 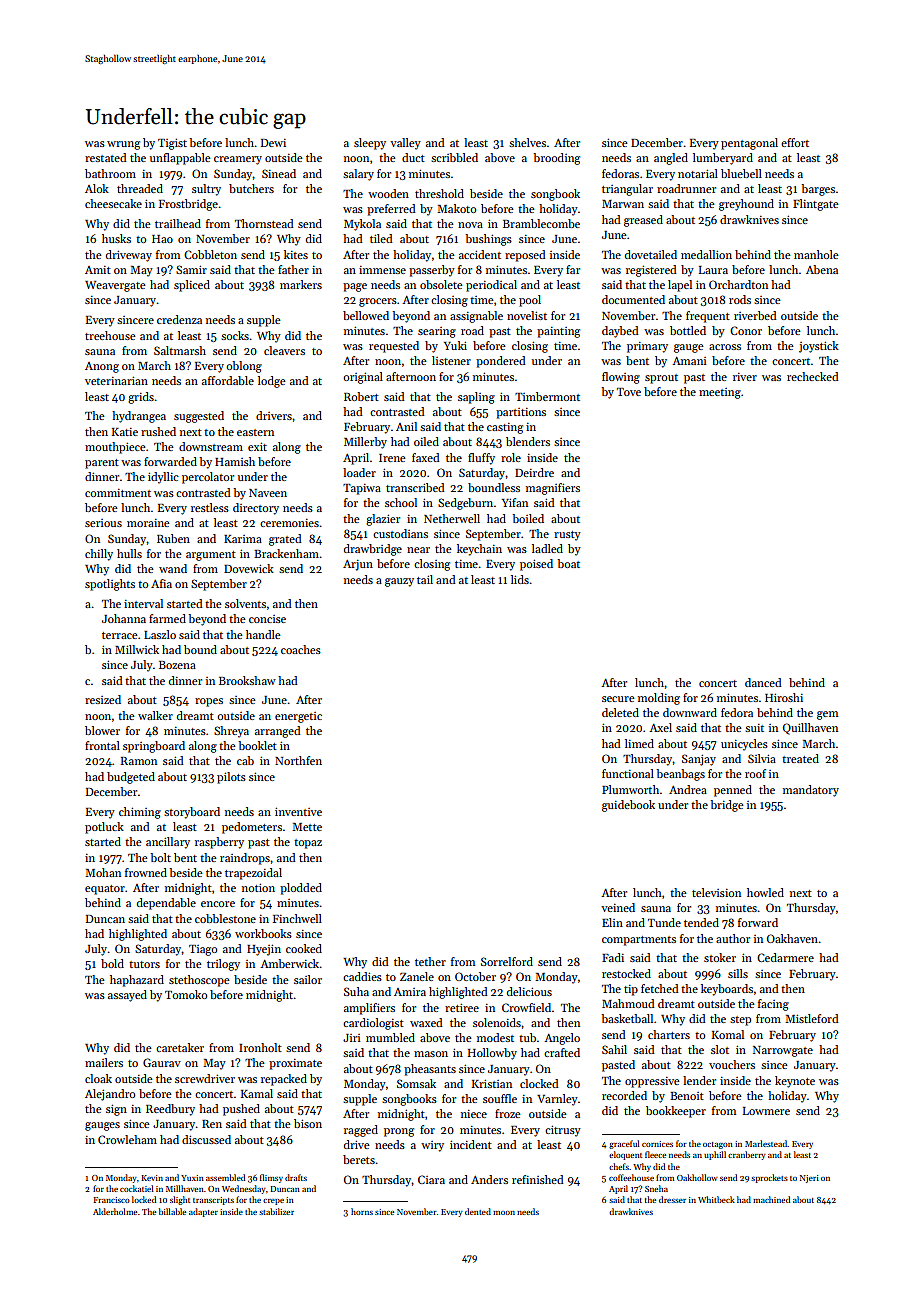 I want to click on ladled, so click(x=547, y=548).
